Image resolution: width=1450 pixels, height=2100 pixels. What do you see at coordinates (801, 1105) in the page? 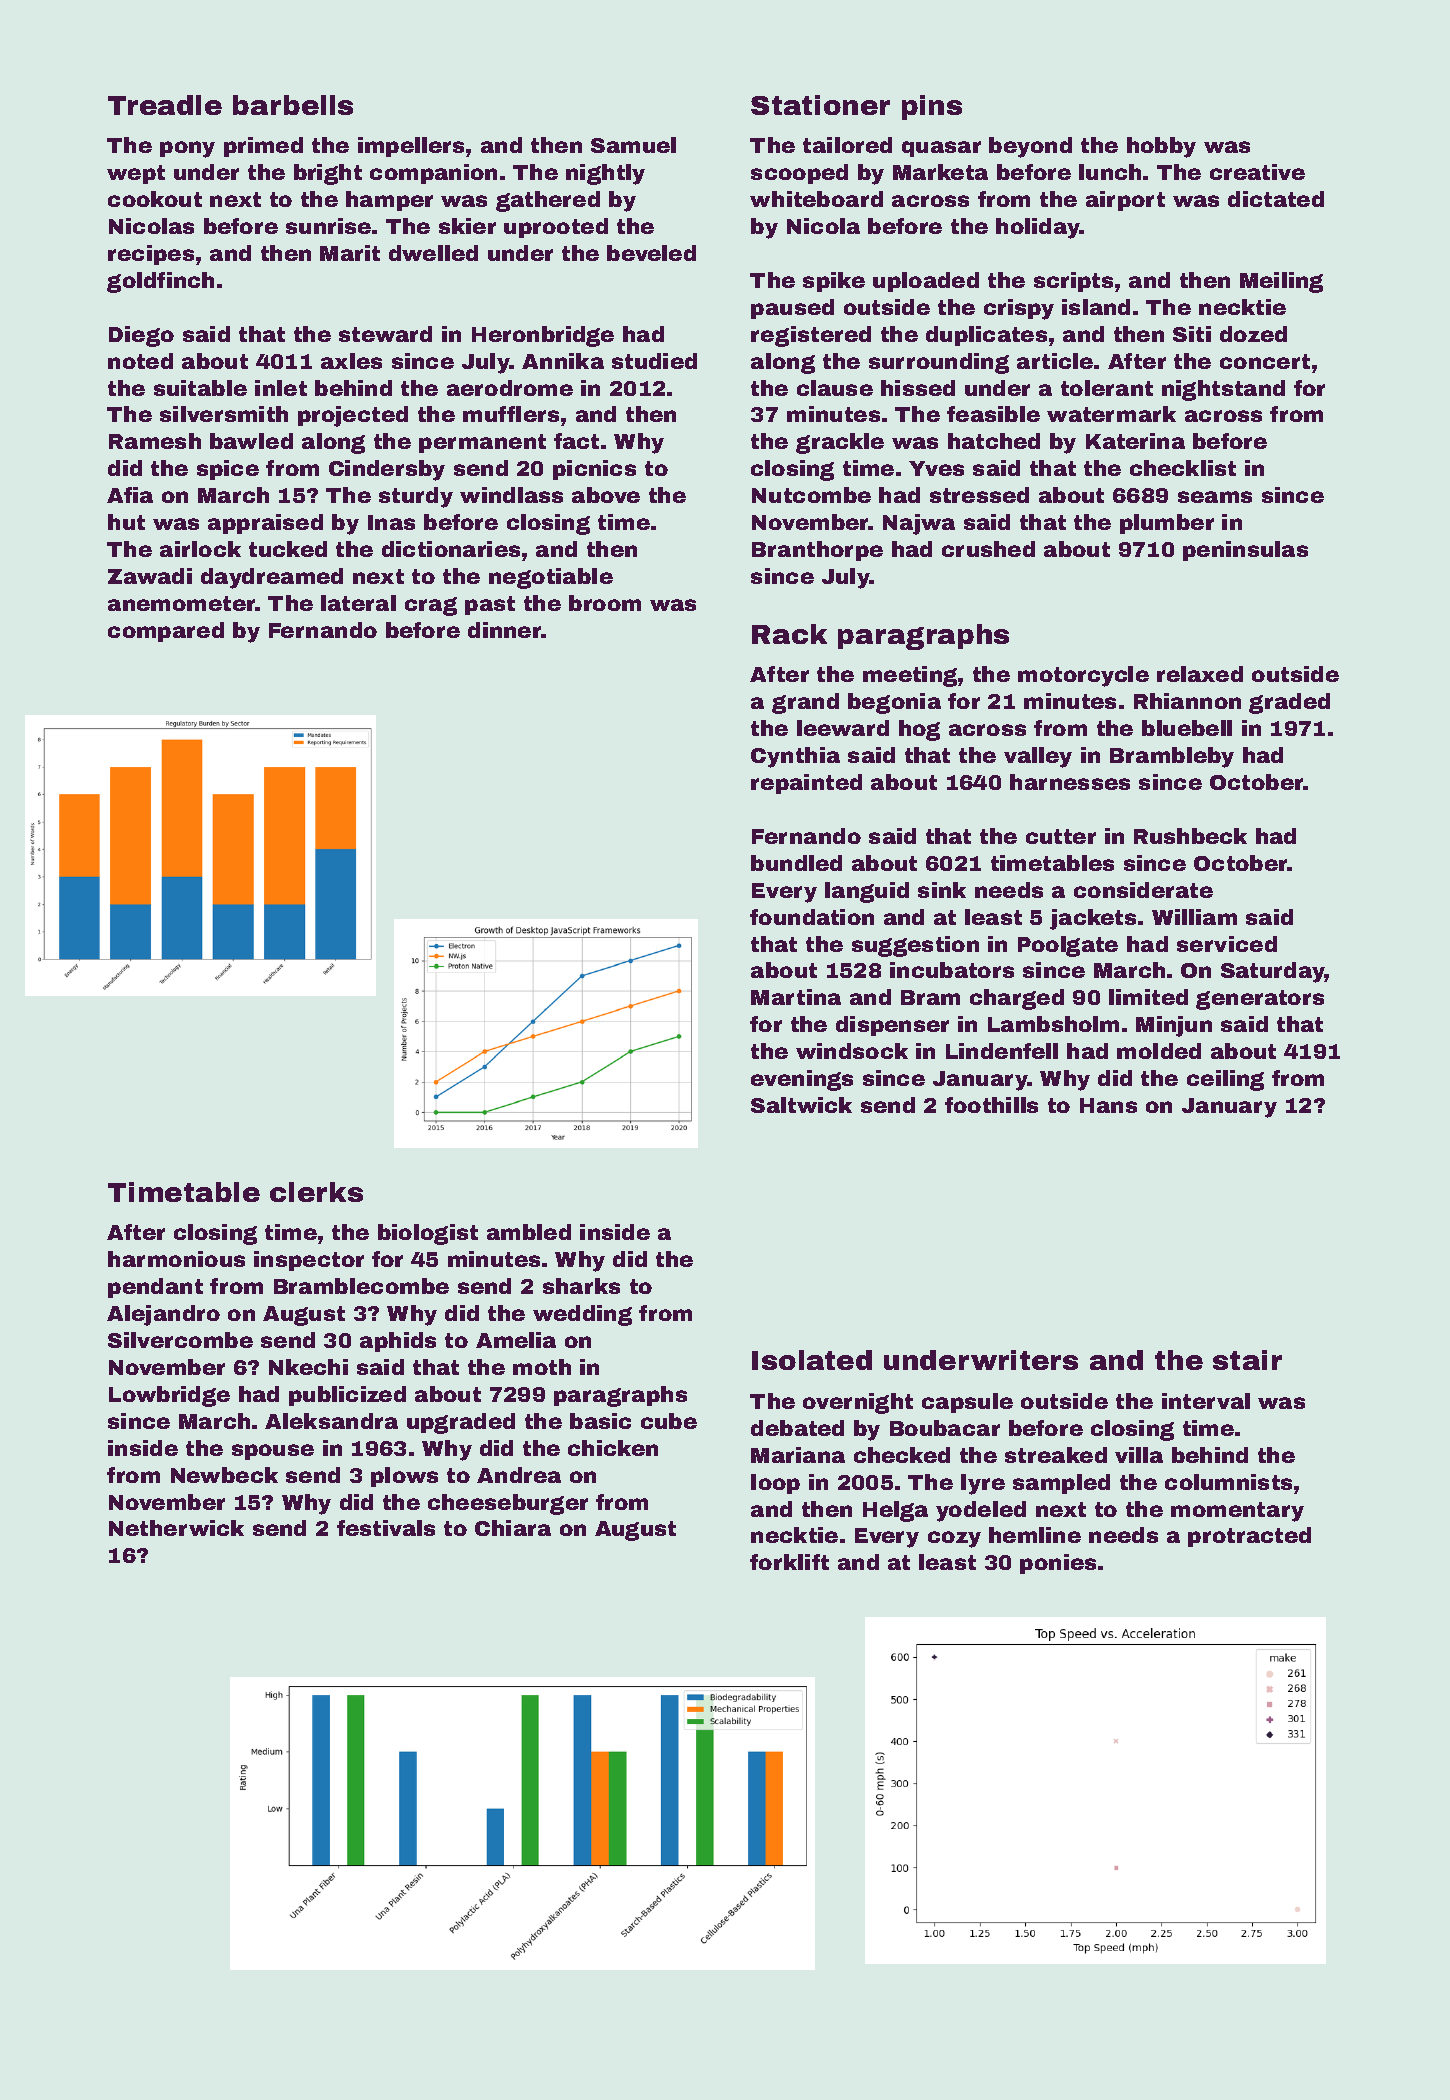
I see `Saltwick` at bounding box center [801, 1105].
